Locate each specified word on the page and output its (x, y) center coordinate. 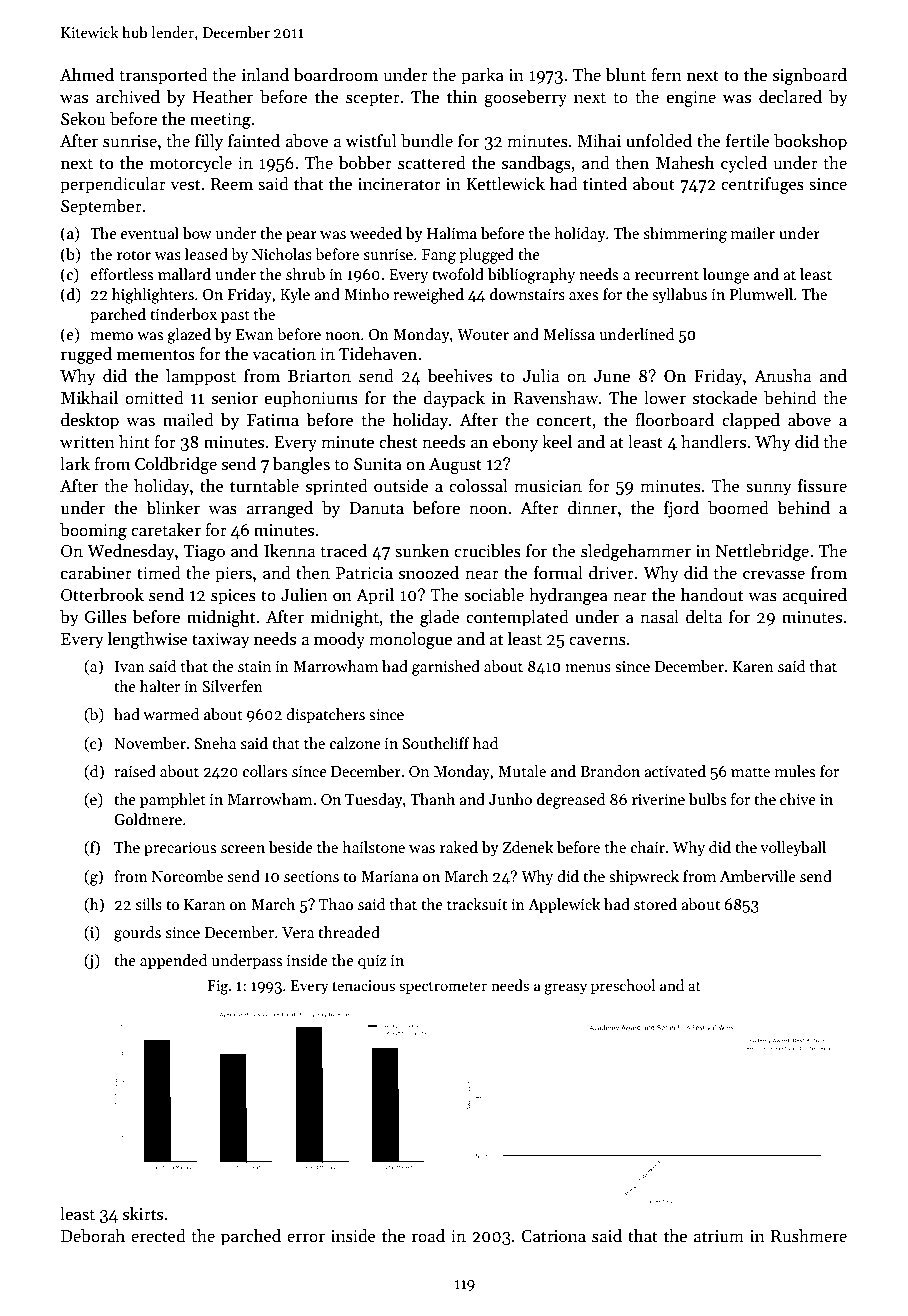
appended (173, 961)
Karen (753, 666)
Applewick (564, 905)
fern (666, 75)
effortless (122, 274)
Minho (366, 294)
